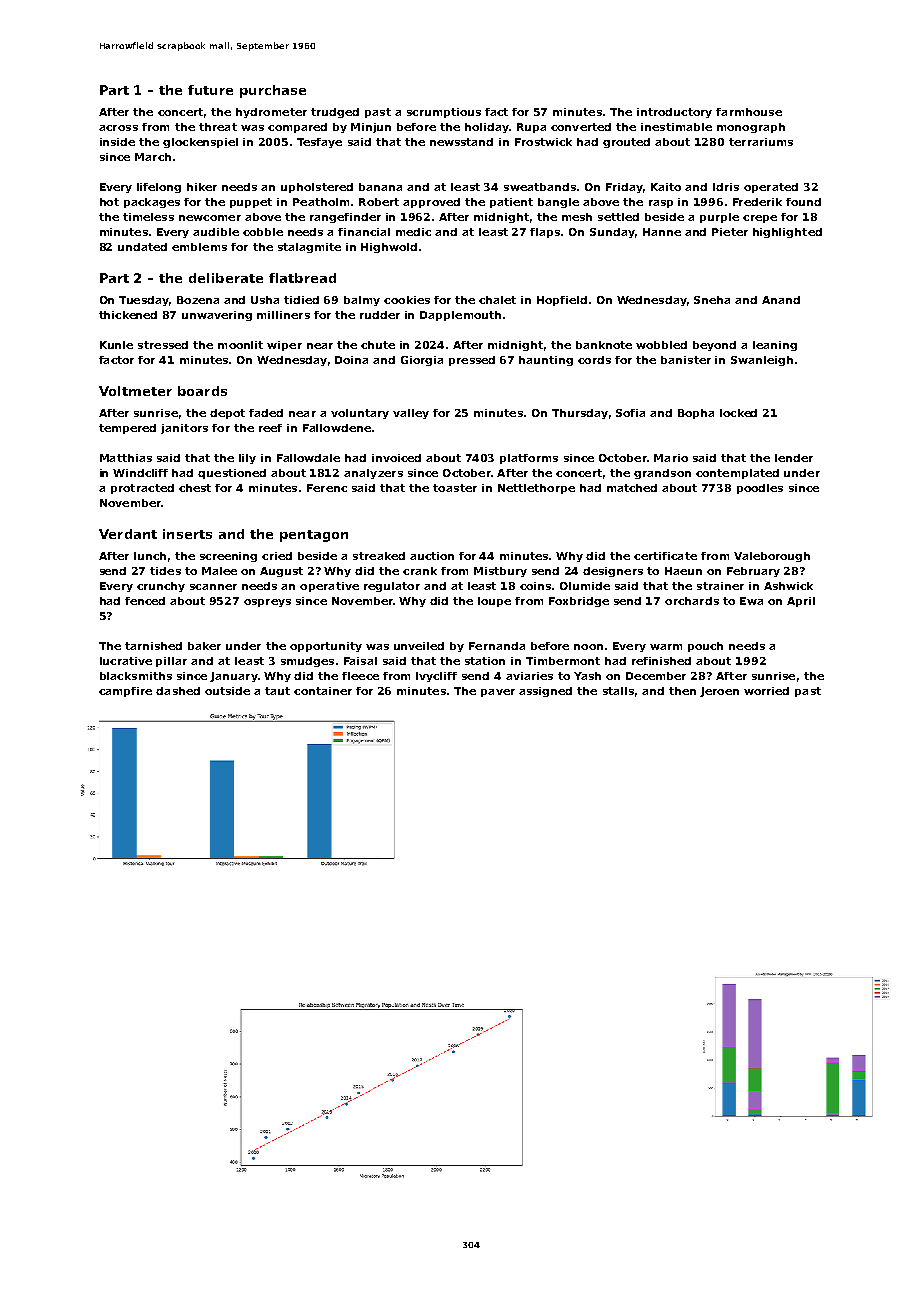 The height and width of the page is (1308, 924). What do you see at coordinates (766, 691) in the page?
I see `worried` at bounding box center [766, 691].
